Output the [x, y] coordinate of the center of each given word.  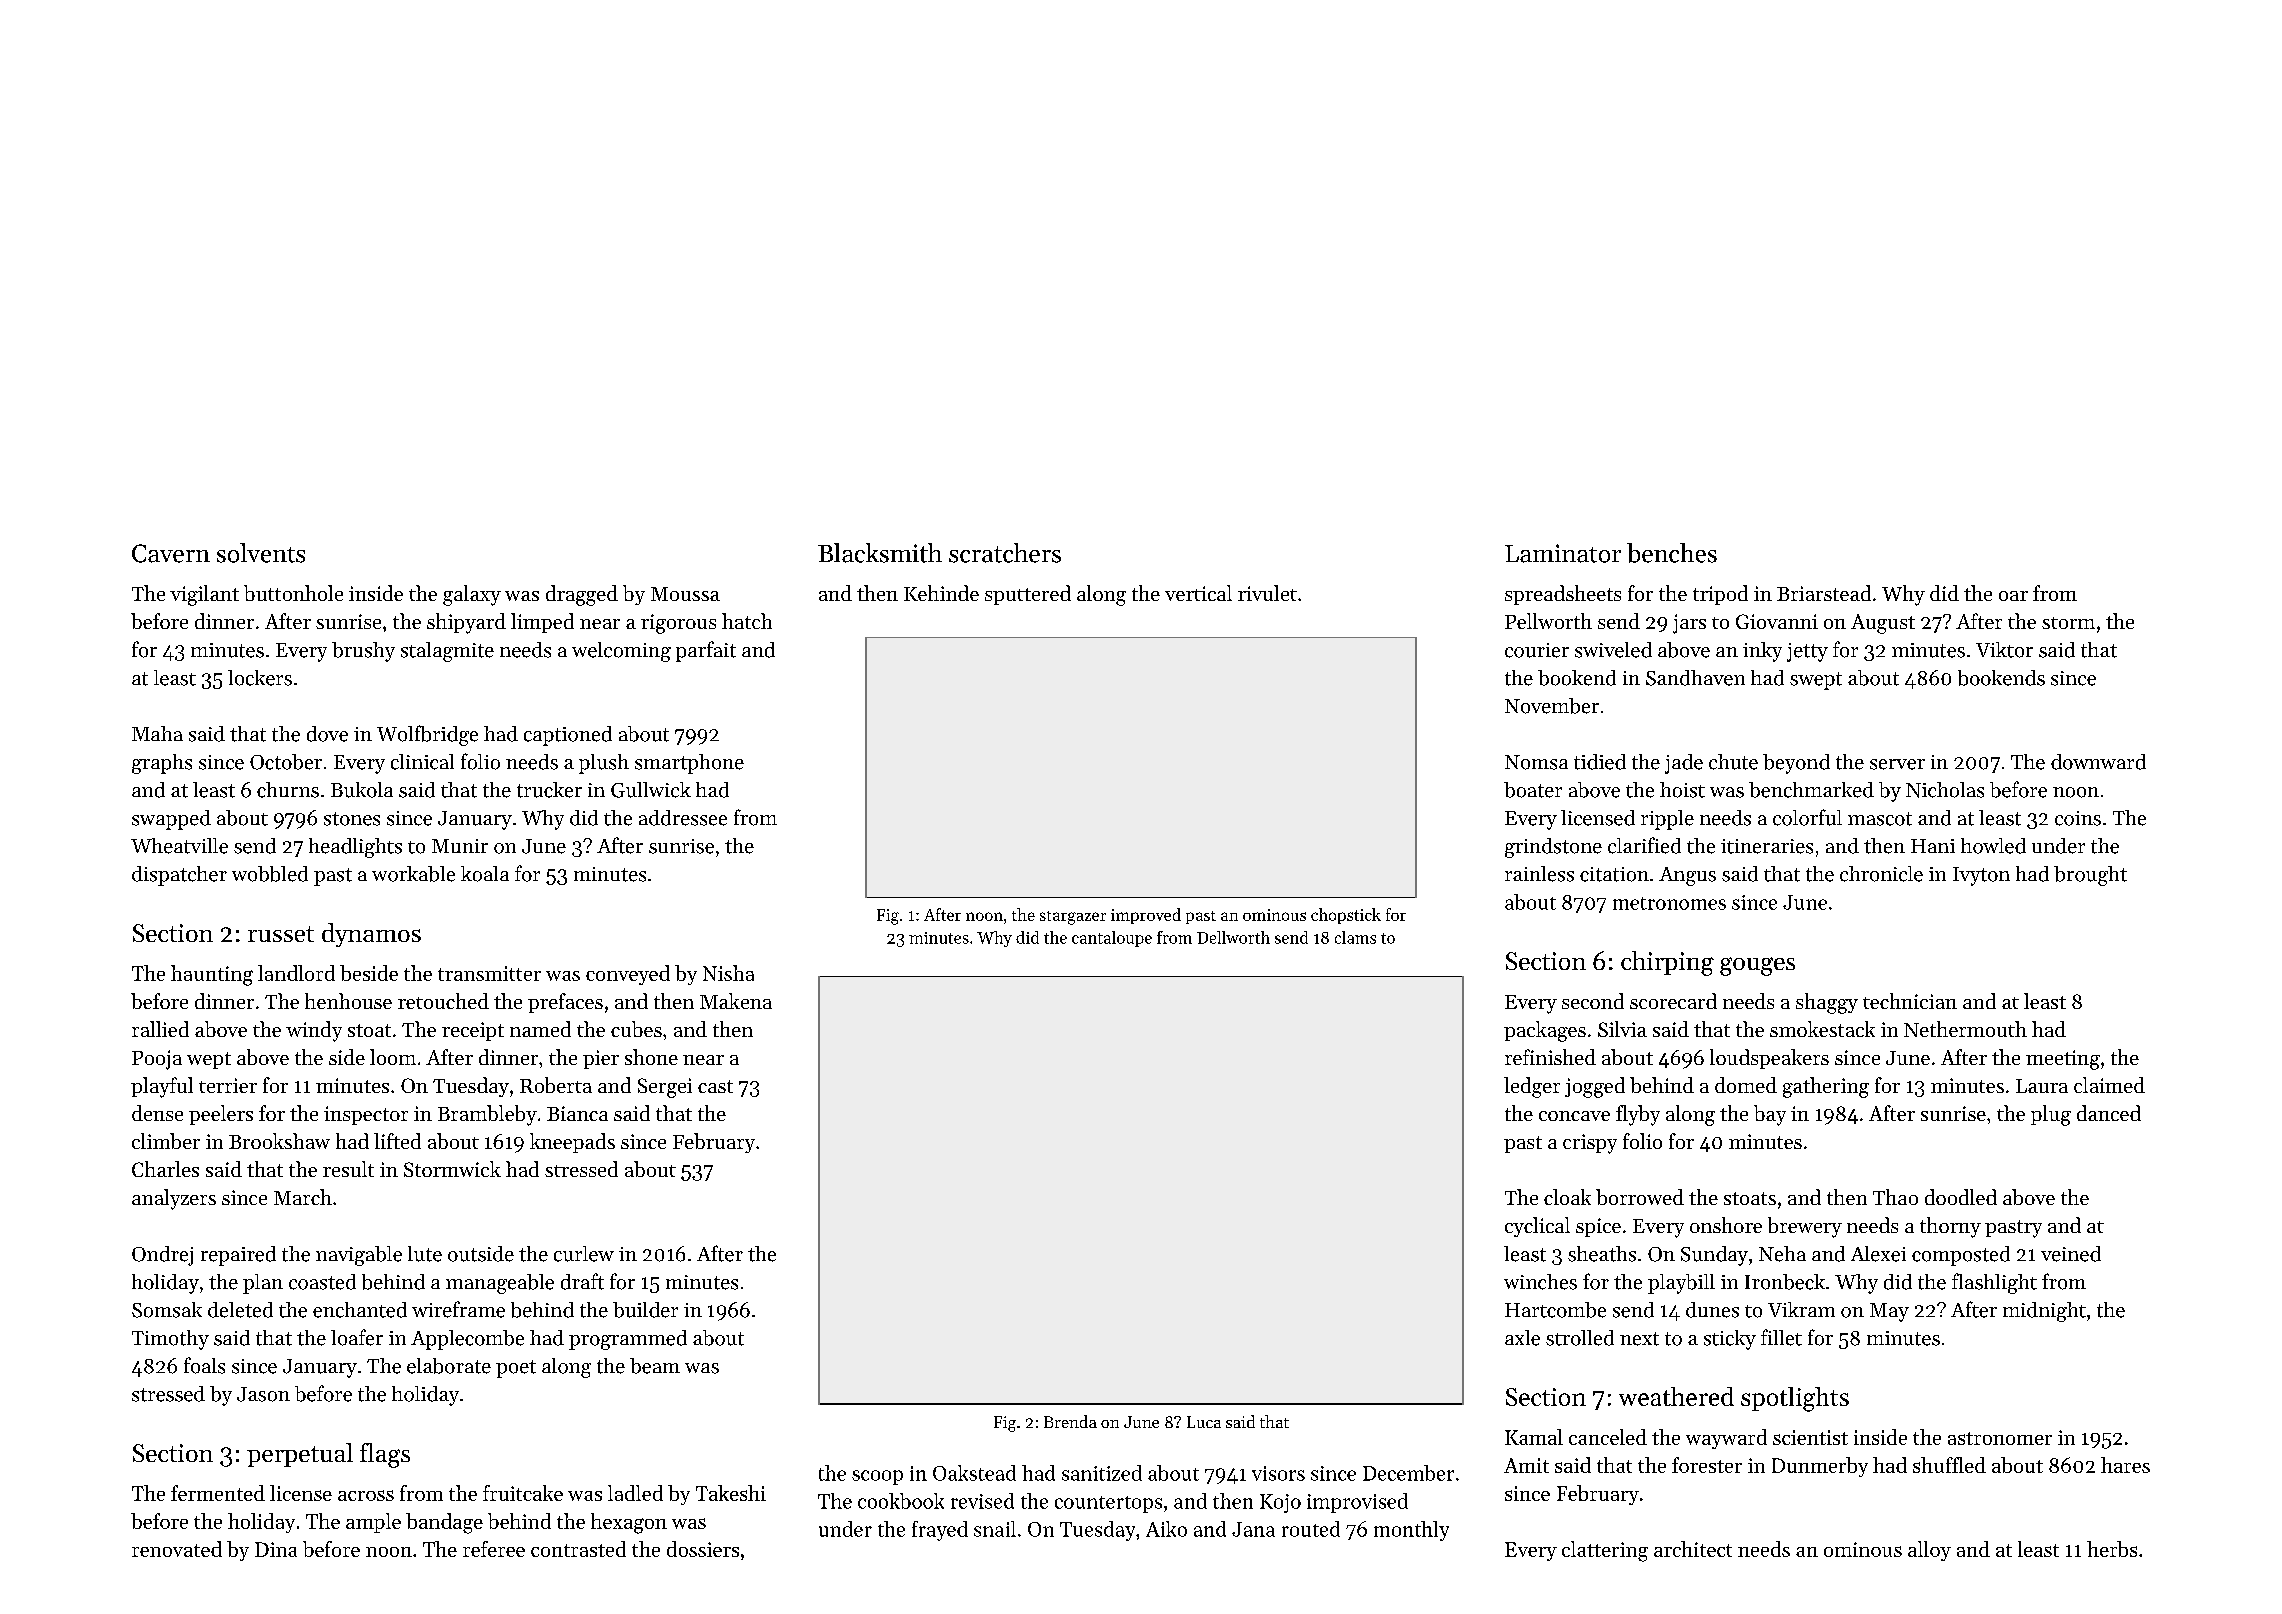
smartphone [689, 764]
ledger [1532, 1087]
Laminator [1563, 553]
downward [2098, 762]
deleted [240, 1310]
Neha [1782, 1254]
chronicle [1881, 874]
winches [1540, 1282]
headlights [355, 848]
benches [1672, 553]
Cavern [171, 553]
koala [485, 874]
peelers [221, 1115]
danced [2109, 1113]
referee [494, 1549]
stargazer [1073, 918]
